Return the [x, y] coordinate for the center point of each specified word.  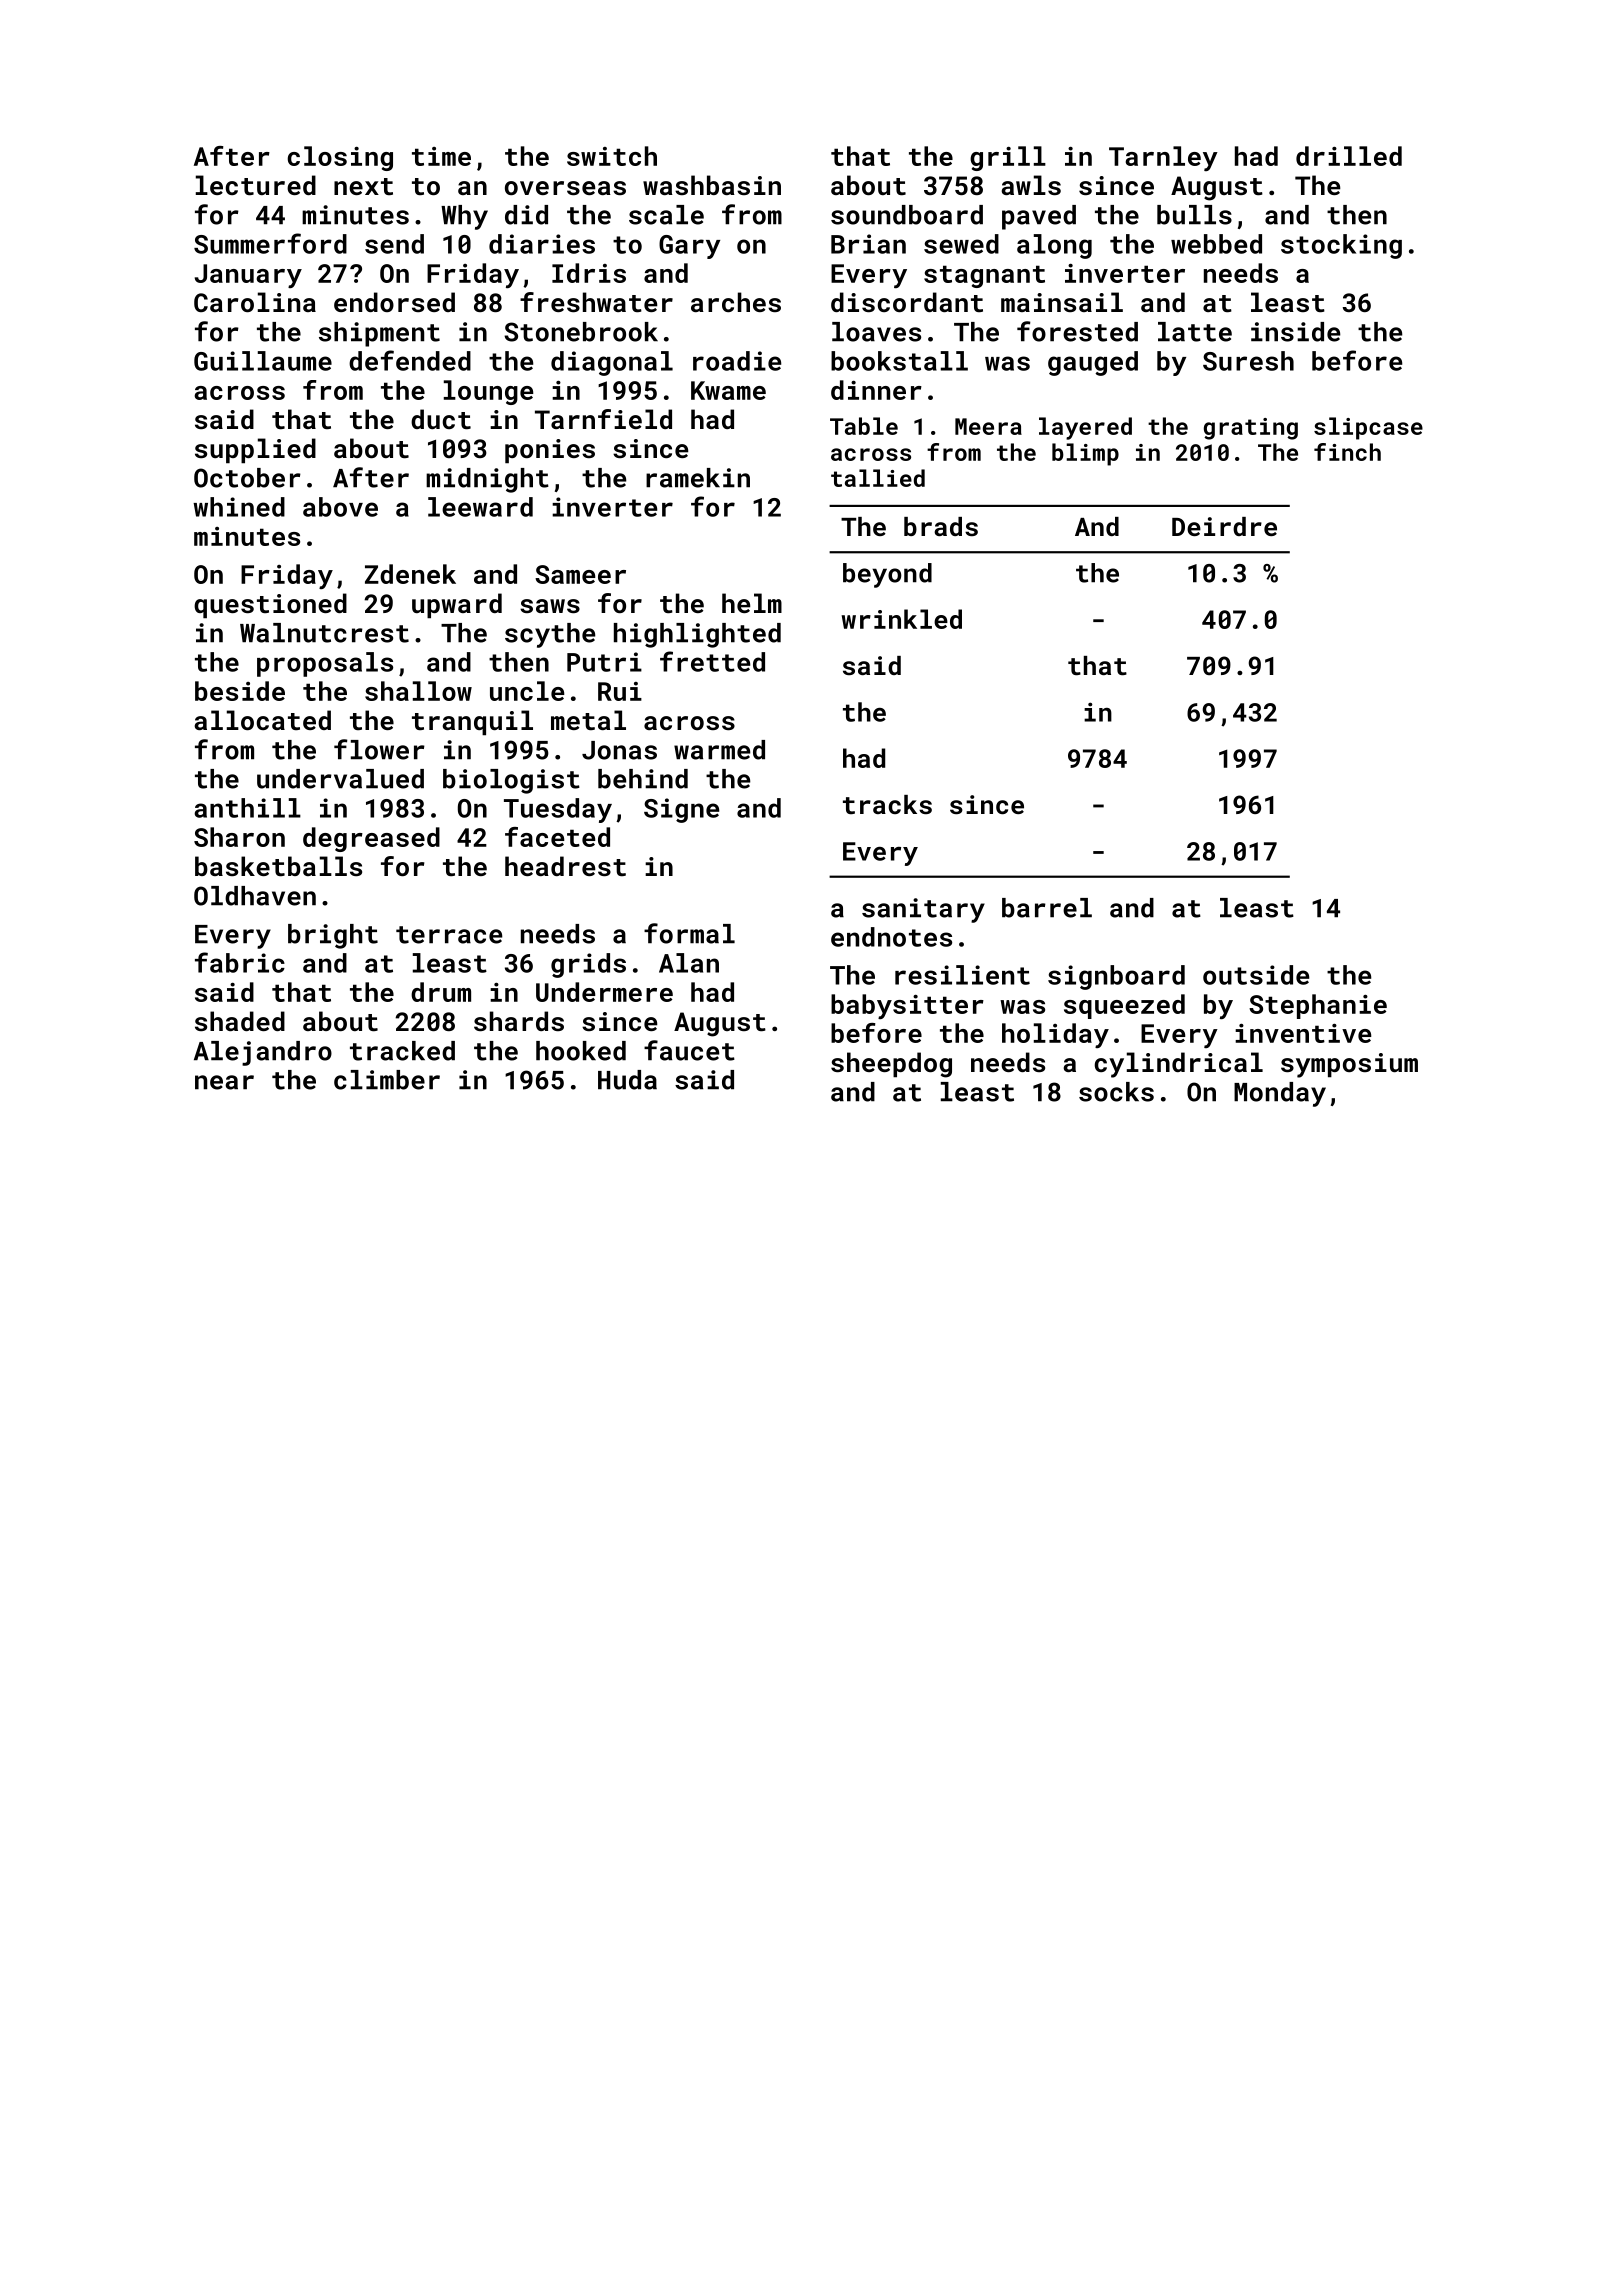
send [394, 244]
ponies [550, 451]
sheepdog [891, 1065]
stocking [1341, 246]
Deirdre [1224, 526]
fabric [240, 962]
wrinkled [901, 619]
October [247, 478]
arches [736, 302]
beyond [887, 575]
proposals [325, 664]
